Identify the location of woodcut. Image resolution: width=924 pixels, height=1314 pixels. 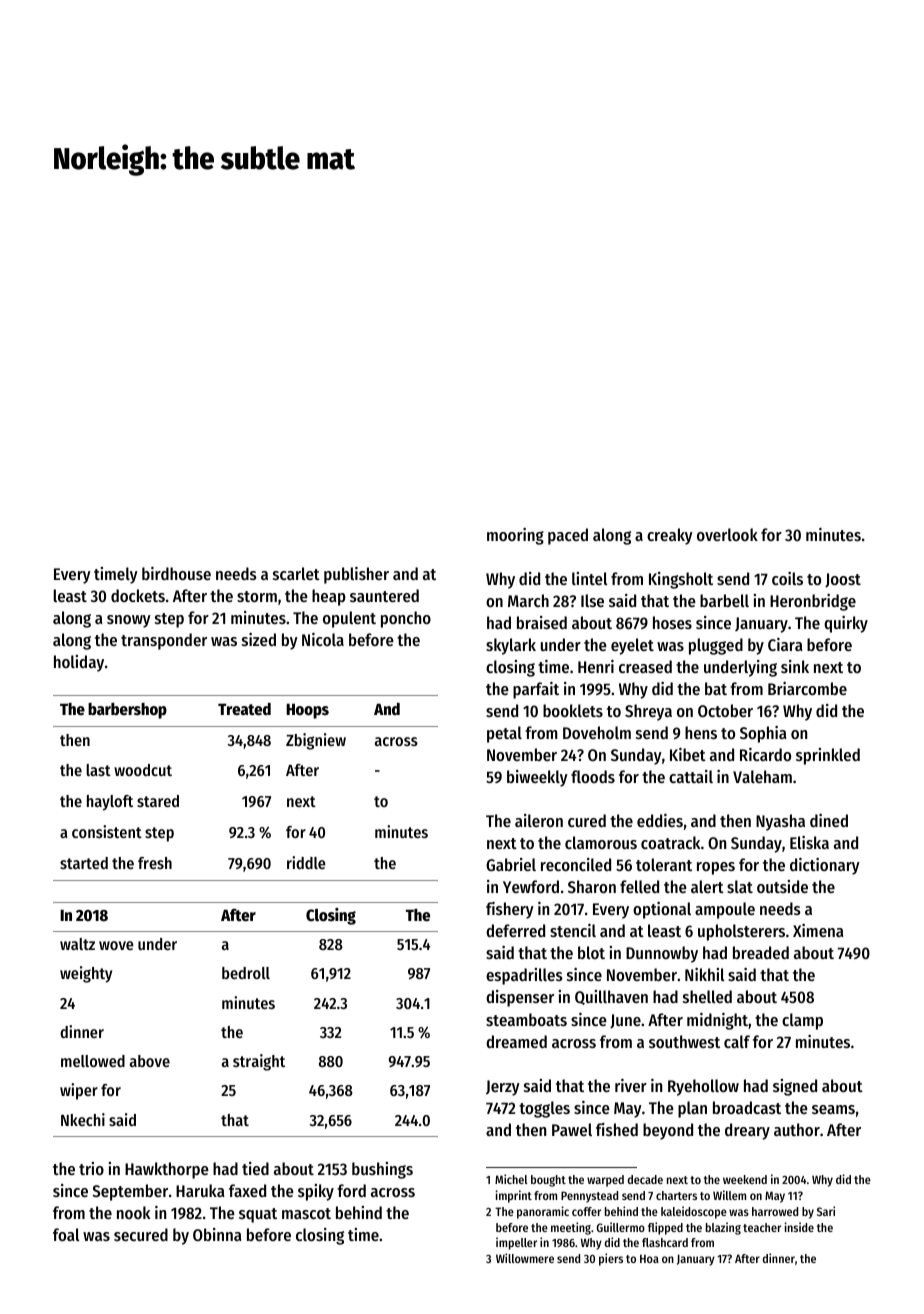
(143, 770).
